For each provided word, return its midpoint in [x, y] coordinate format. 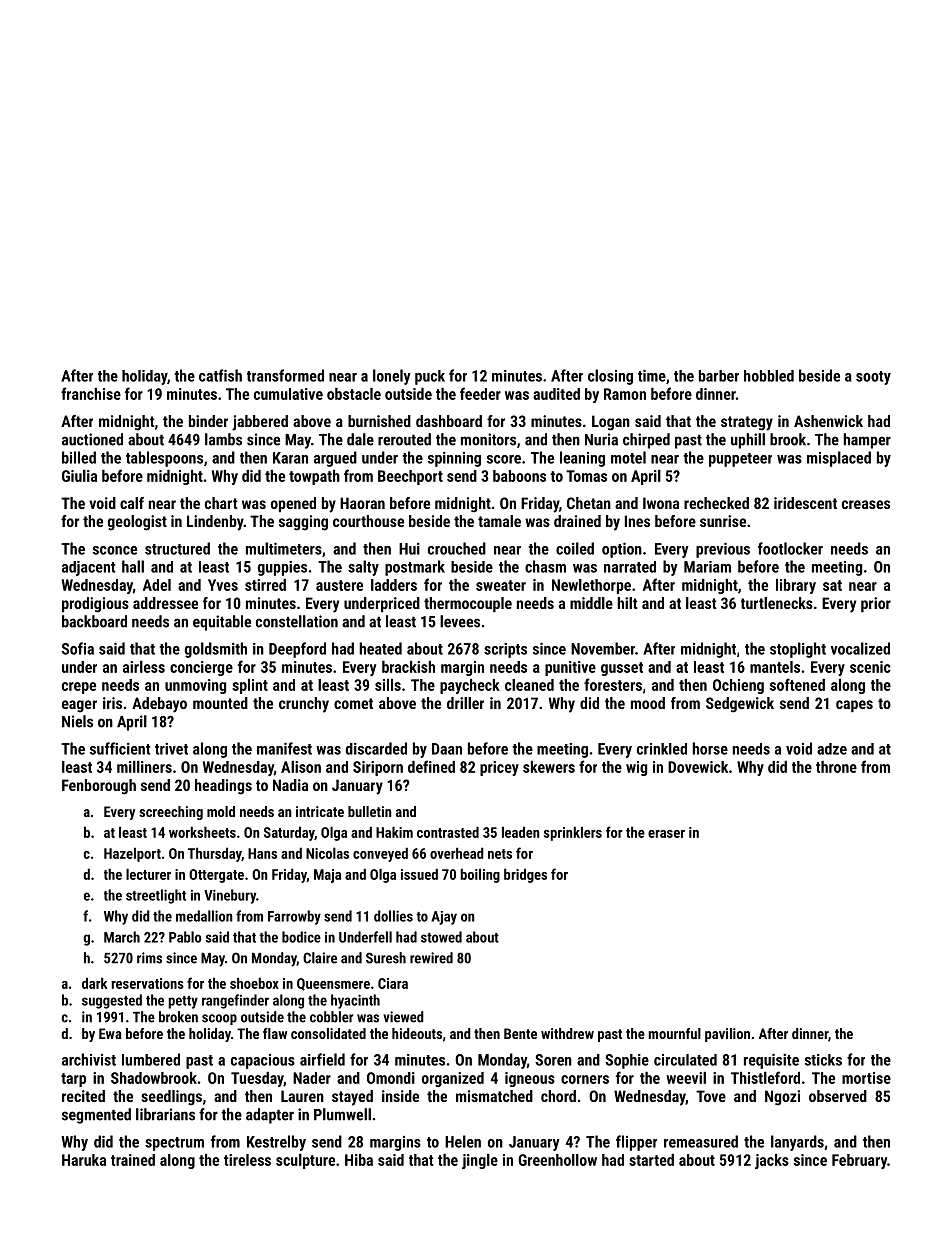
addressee [165, 603]
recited [83, 1096]
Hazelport [132, 854]
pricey [499, 768]
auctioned [92, 439]
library [796, 586]
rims [149, 958]
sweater [501, 585]
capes [854, 706]
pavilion [727, 1035]
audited [556, 394]
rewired [431, 958]
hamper [867, 441]
